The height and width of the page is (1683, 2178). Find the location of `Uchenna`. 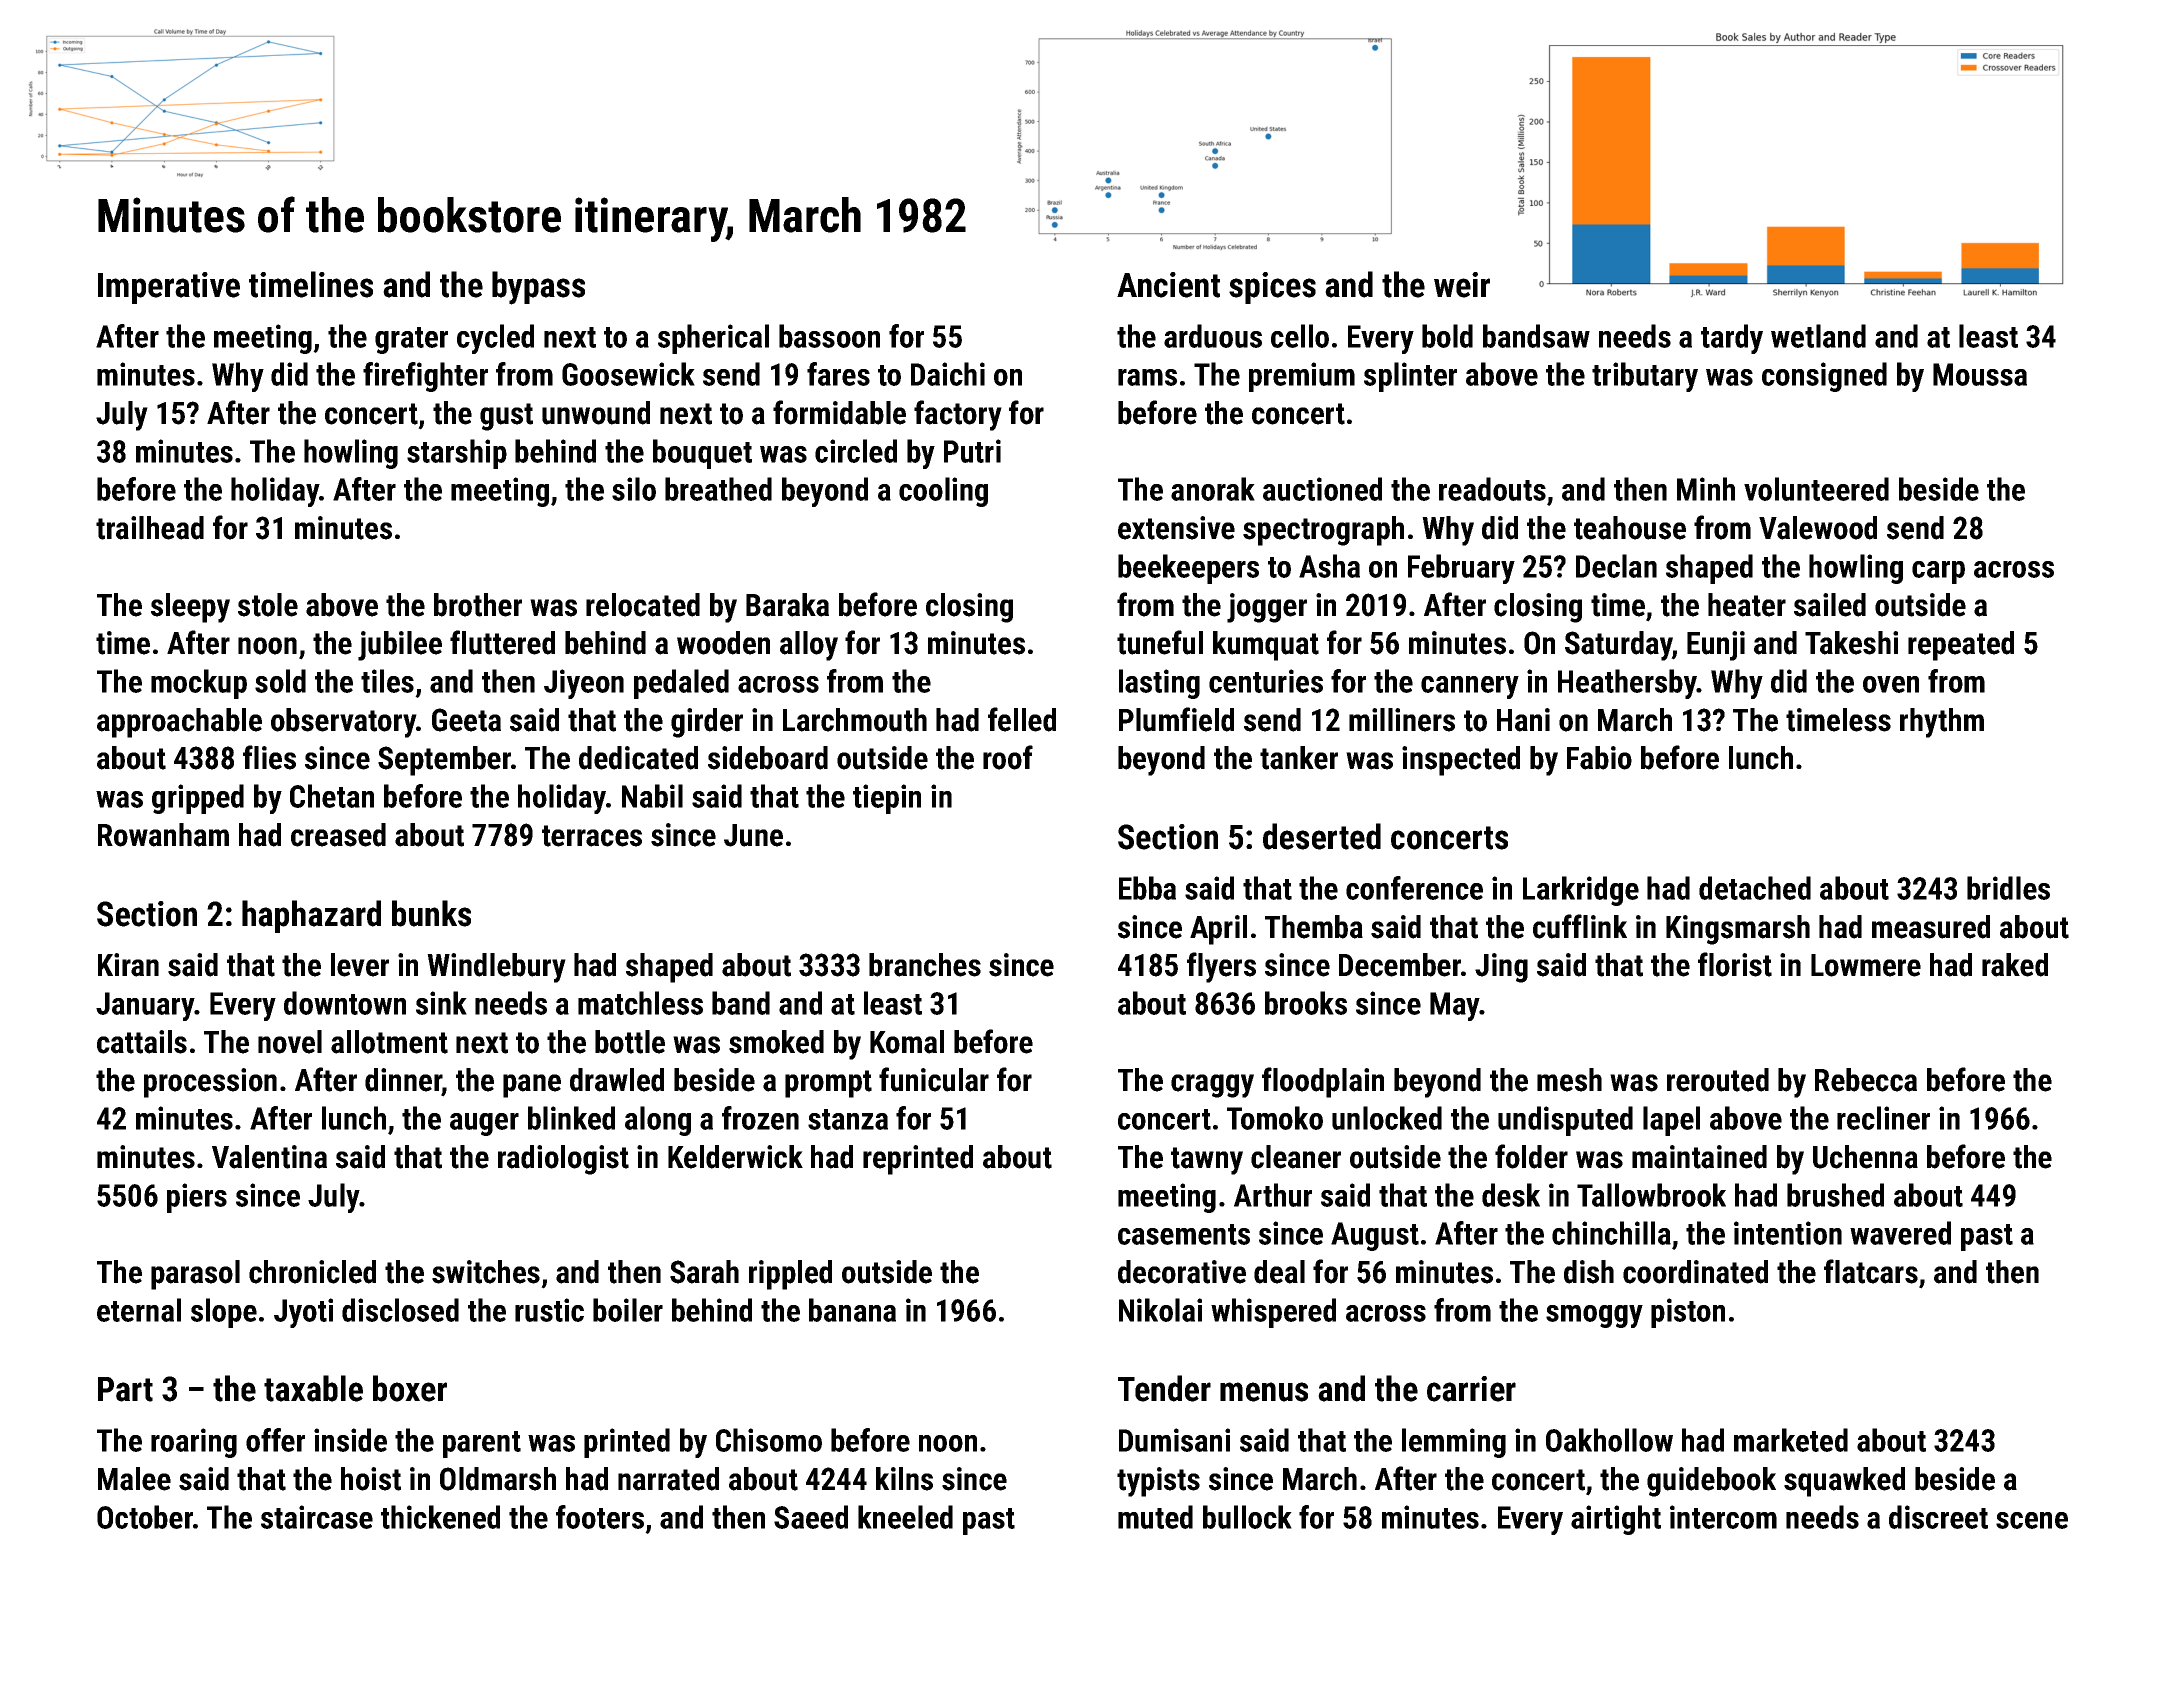

Uchenna is located at coordinates (1865, 1157).
